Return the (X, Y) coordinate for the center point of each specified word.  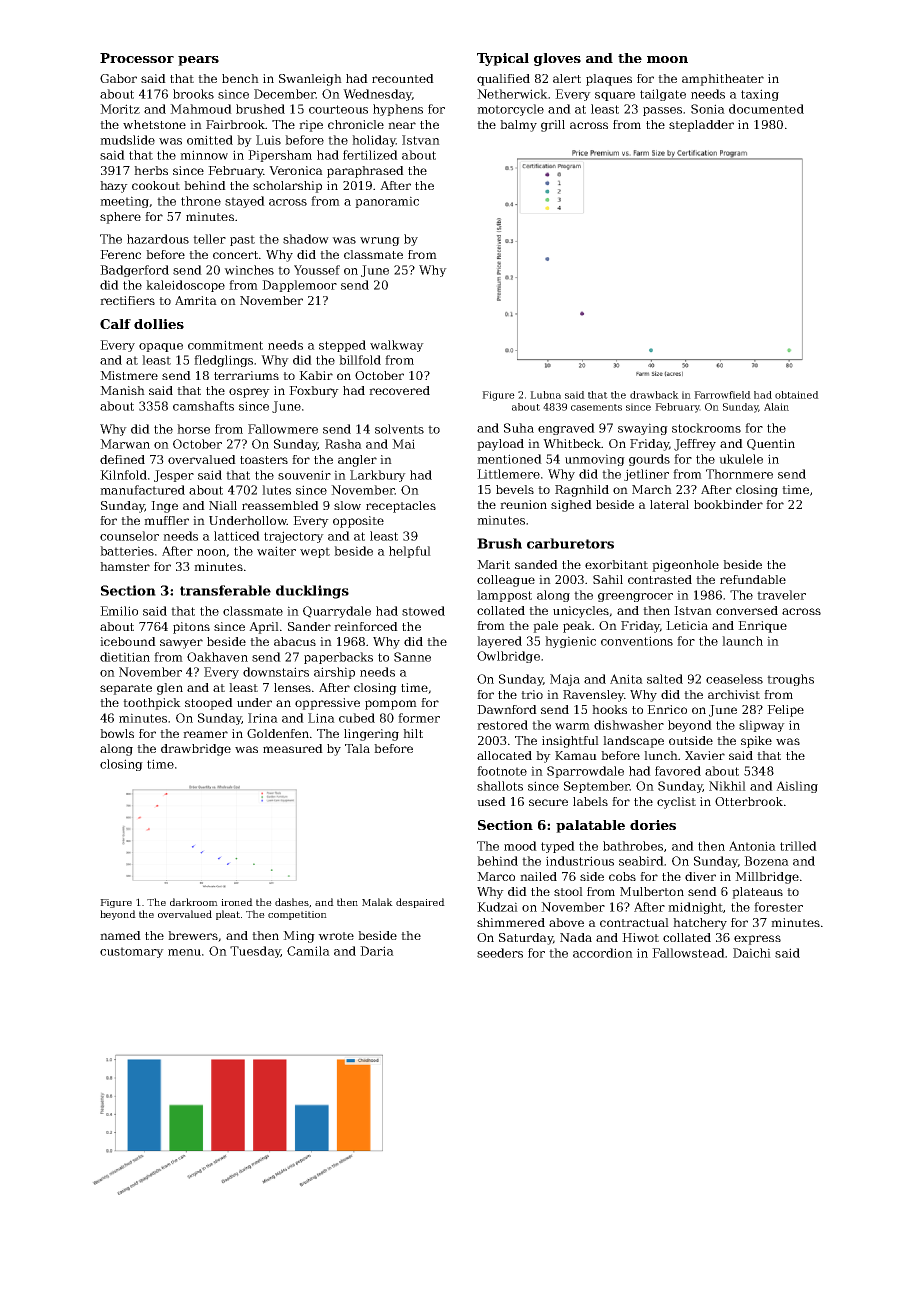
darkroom (194, 902)
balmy (518, 126)
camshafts (203, 406)
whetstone (154, 124)
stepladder (701, 126)
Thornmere (739, 474)
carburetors (570, 543)
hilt (413, 733)
